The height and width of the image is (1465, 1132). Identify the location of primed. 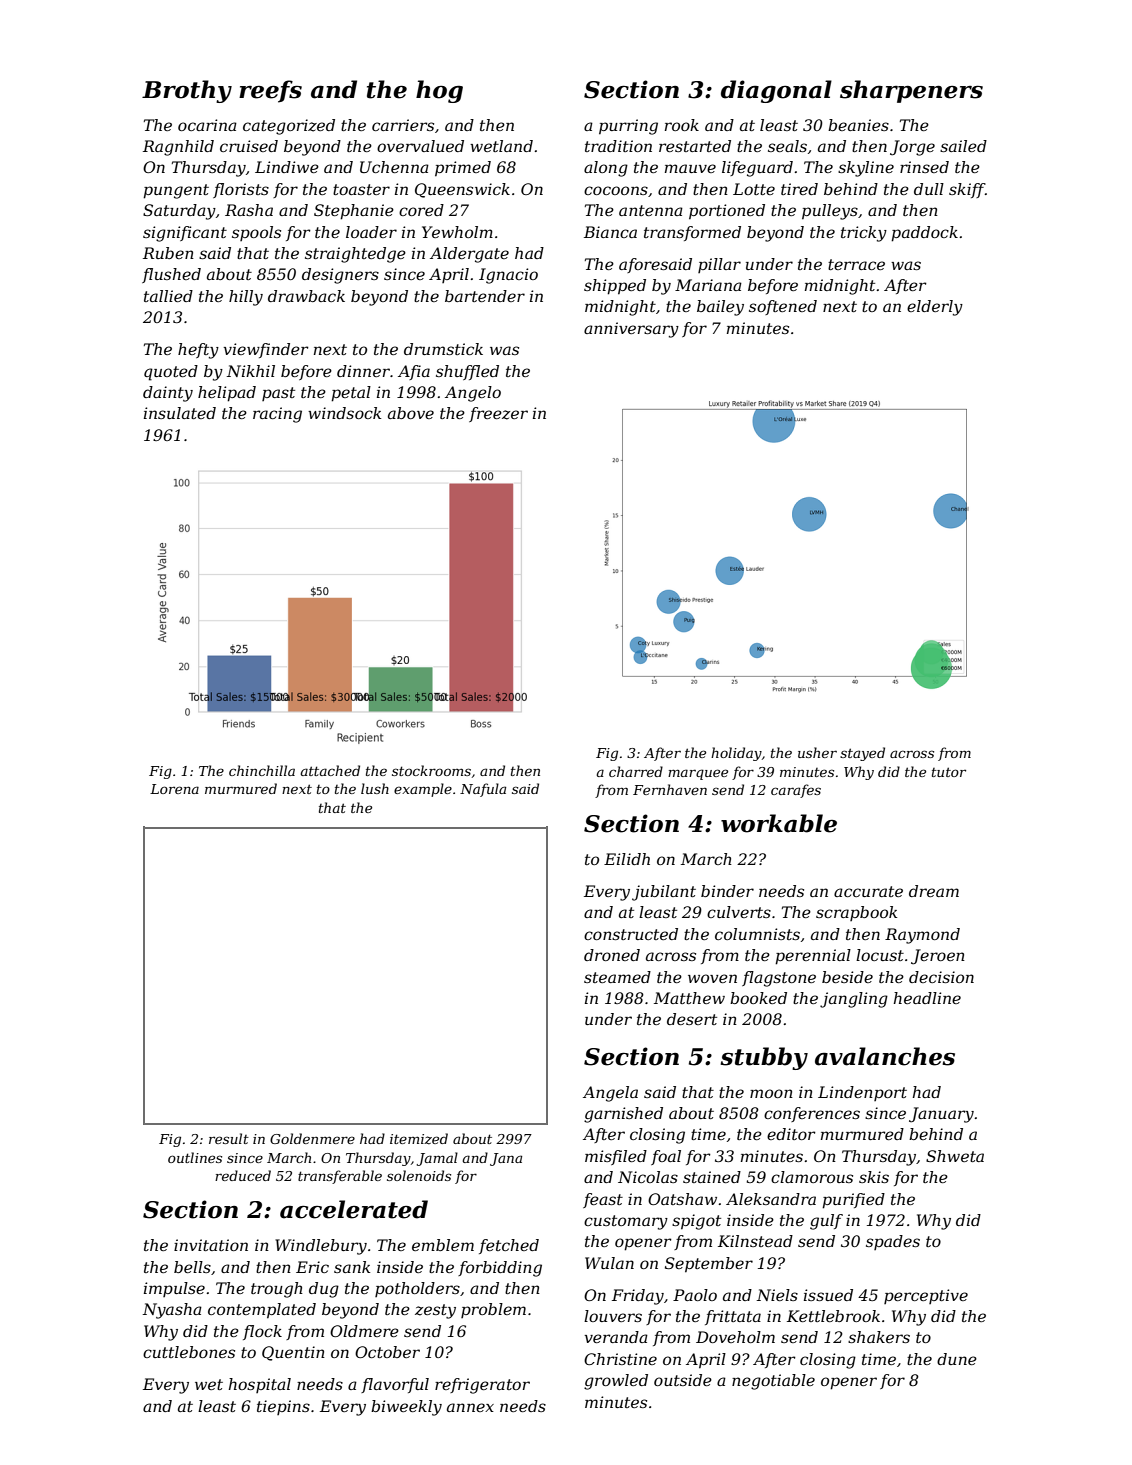
(463, 169).
